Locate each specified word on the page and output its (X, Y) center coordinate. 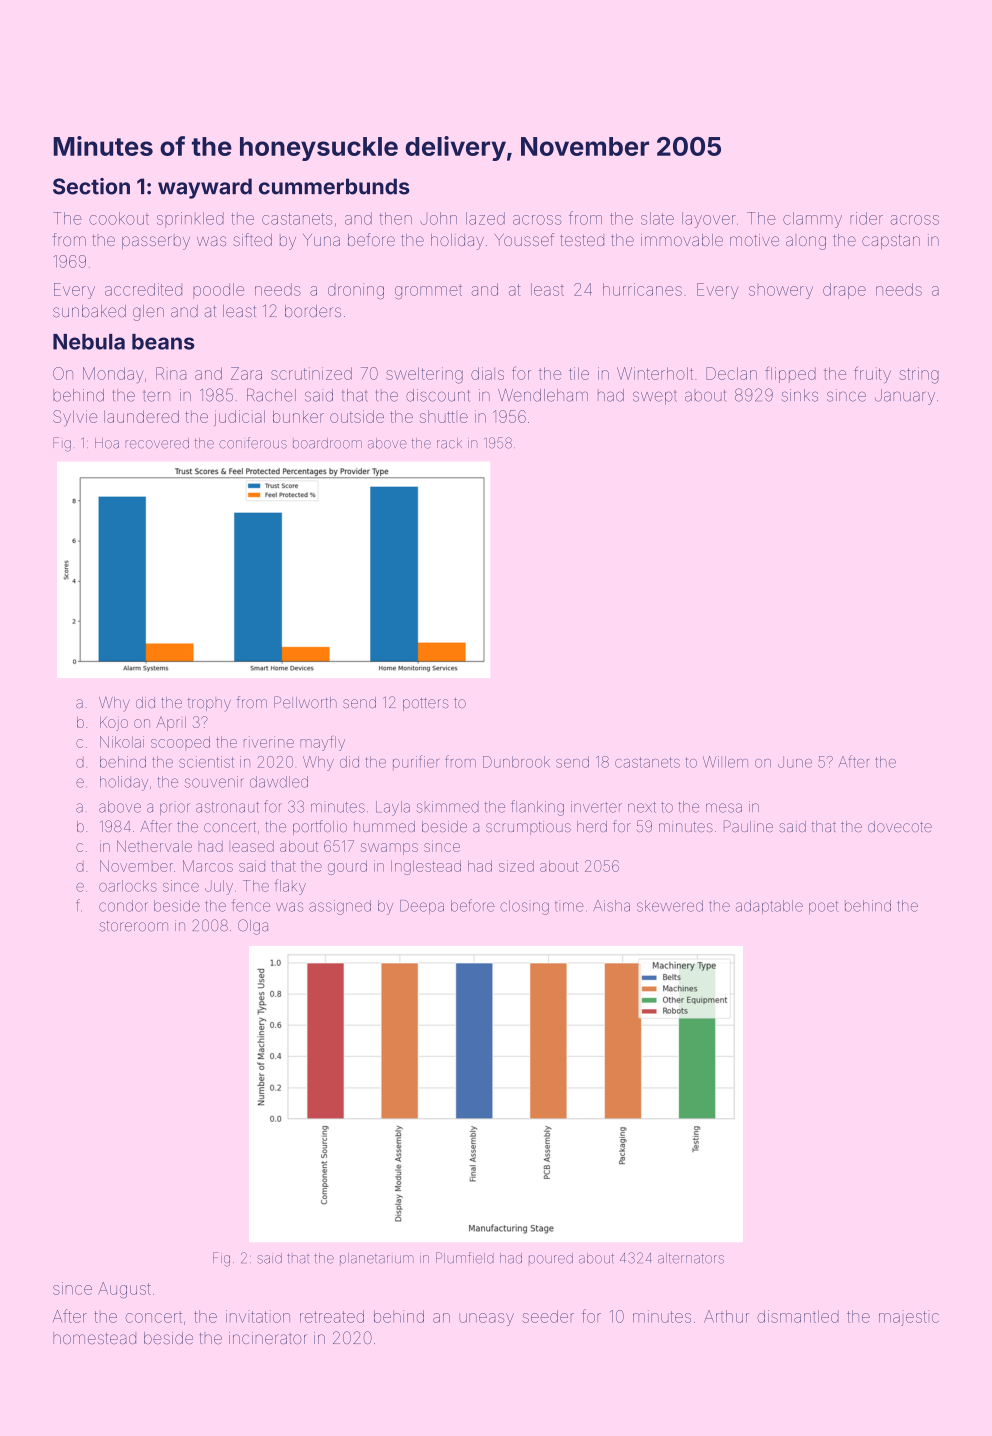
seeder (548, 1316)
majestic (909, 1318)
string (919, 375)
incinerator (268, 1338)
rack (449, 443)
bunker (298, 416)
